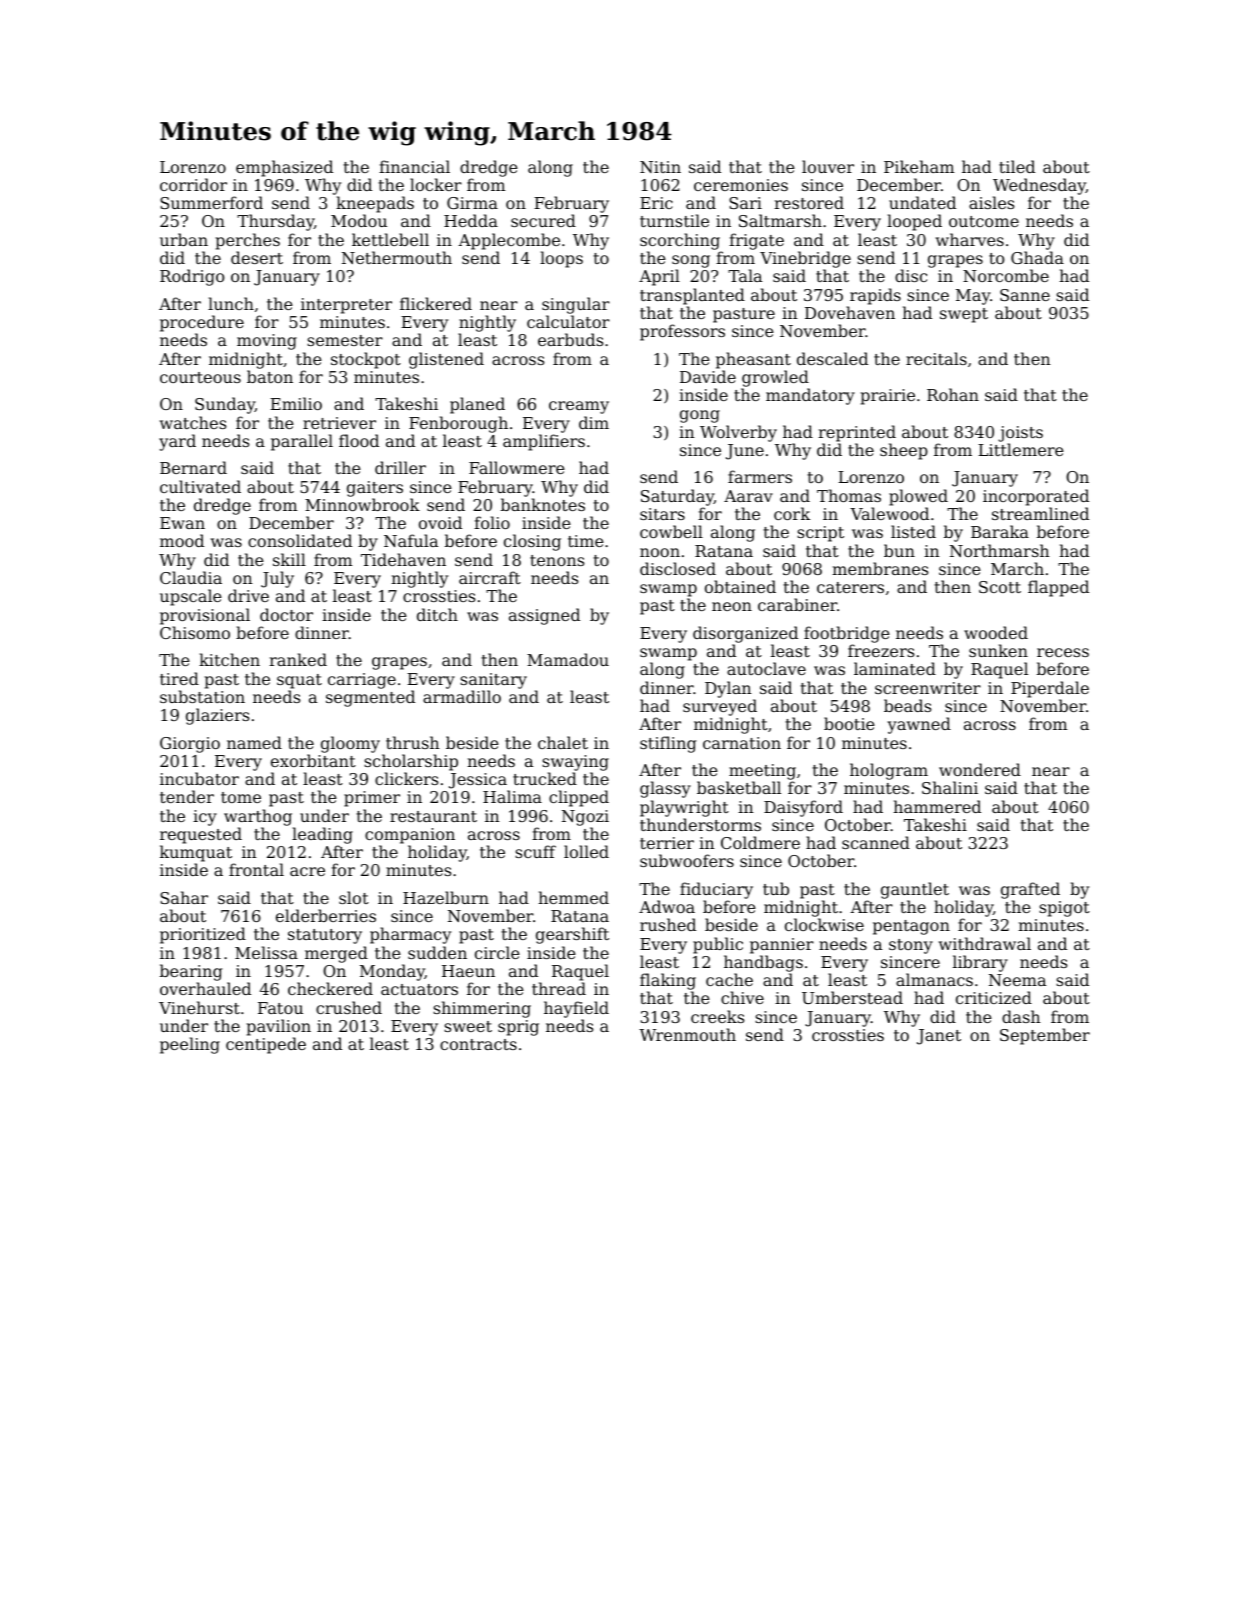  I want to click on restaurant, so click(433, 816).
